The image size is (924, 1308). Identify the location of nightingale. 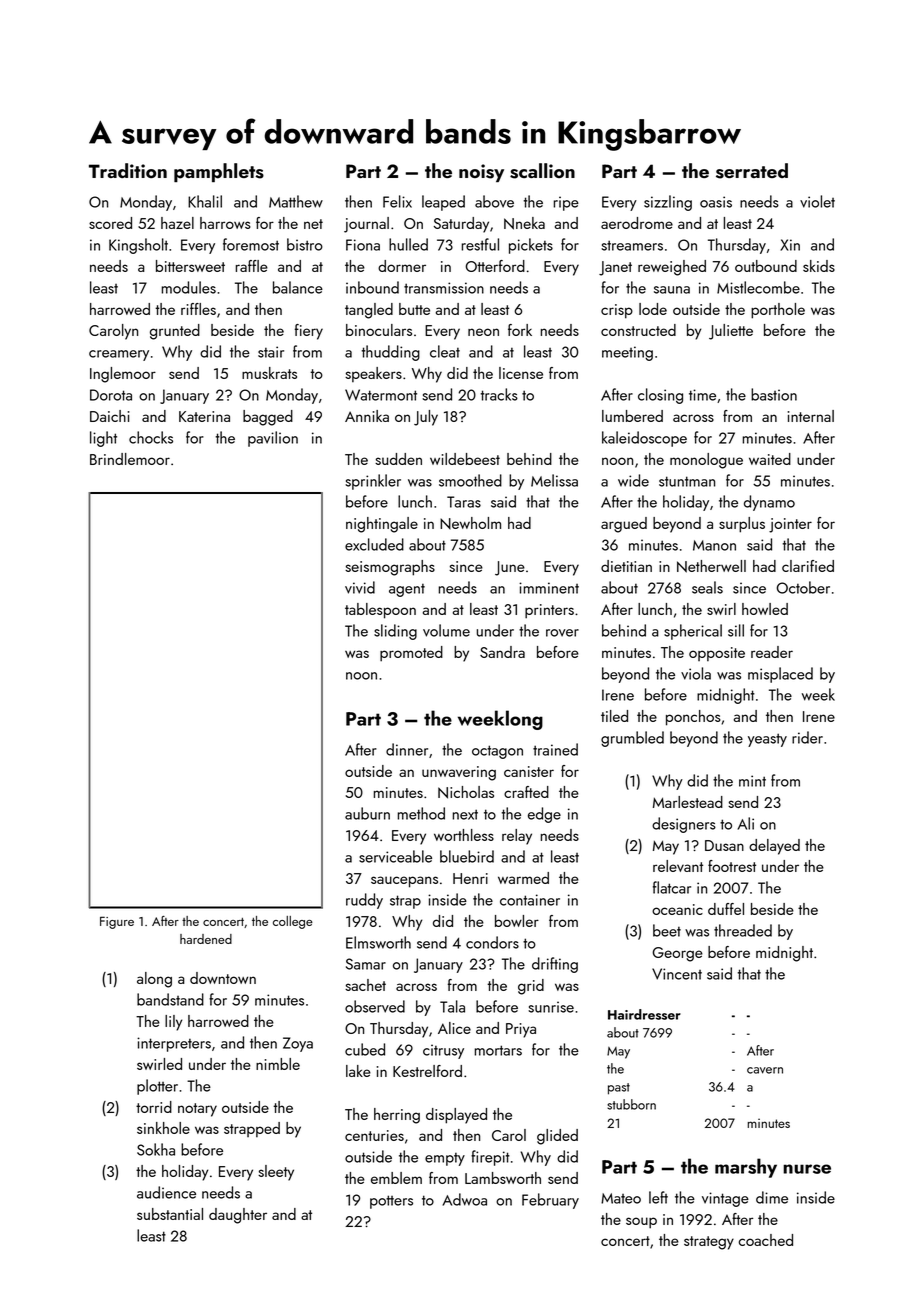
(382, 525).
